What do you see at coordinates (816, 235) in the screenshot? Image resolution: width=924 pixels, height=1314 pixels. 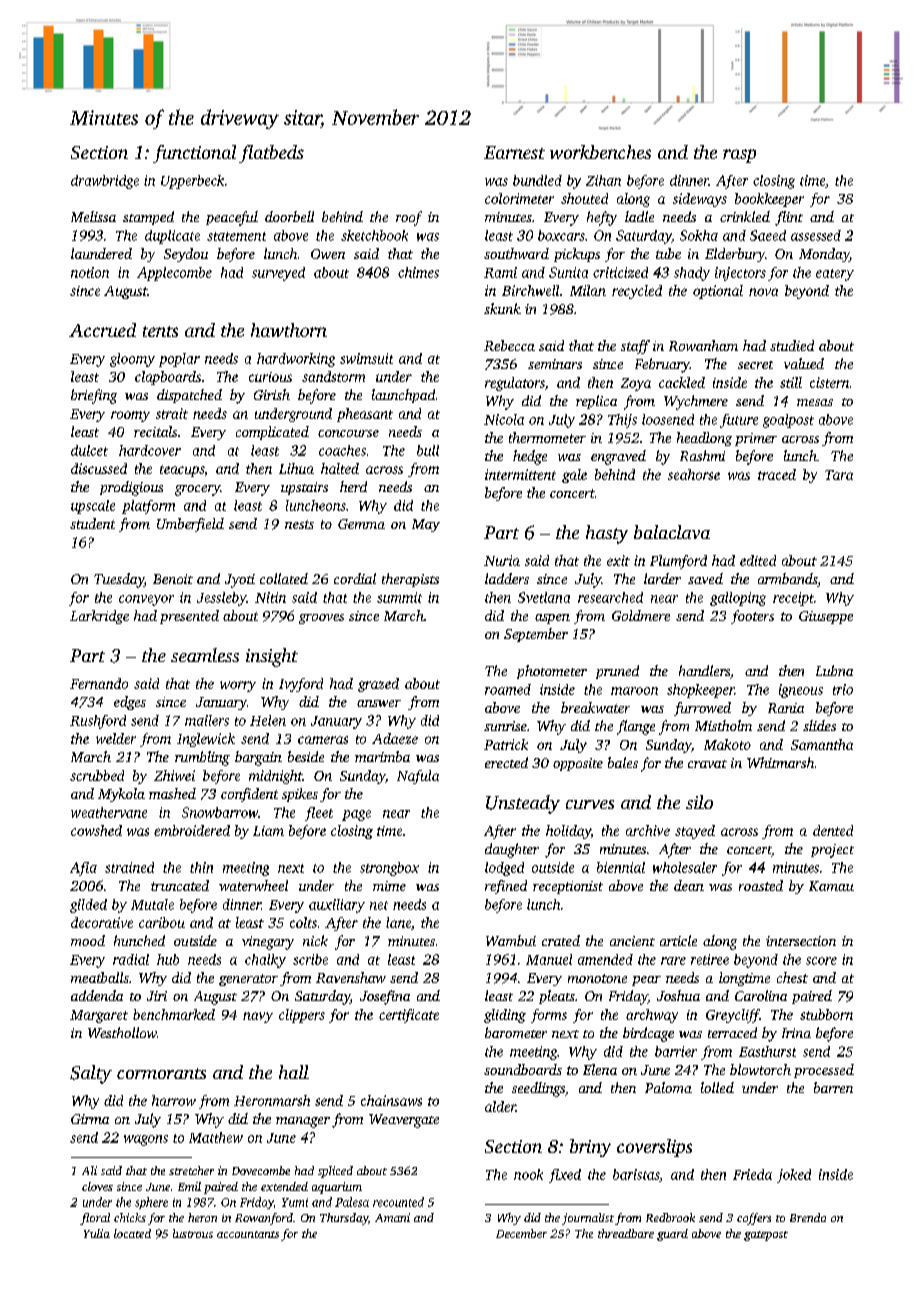 I see `assessed` at bounding box center [816, 235].
